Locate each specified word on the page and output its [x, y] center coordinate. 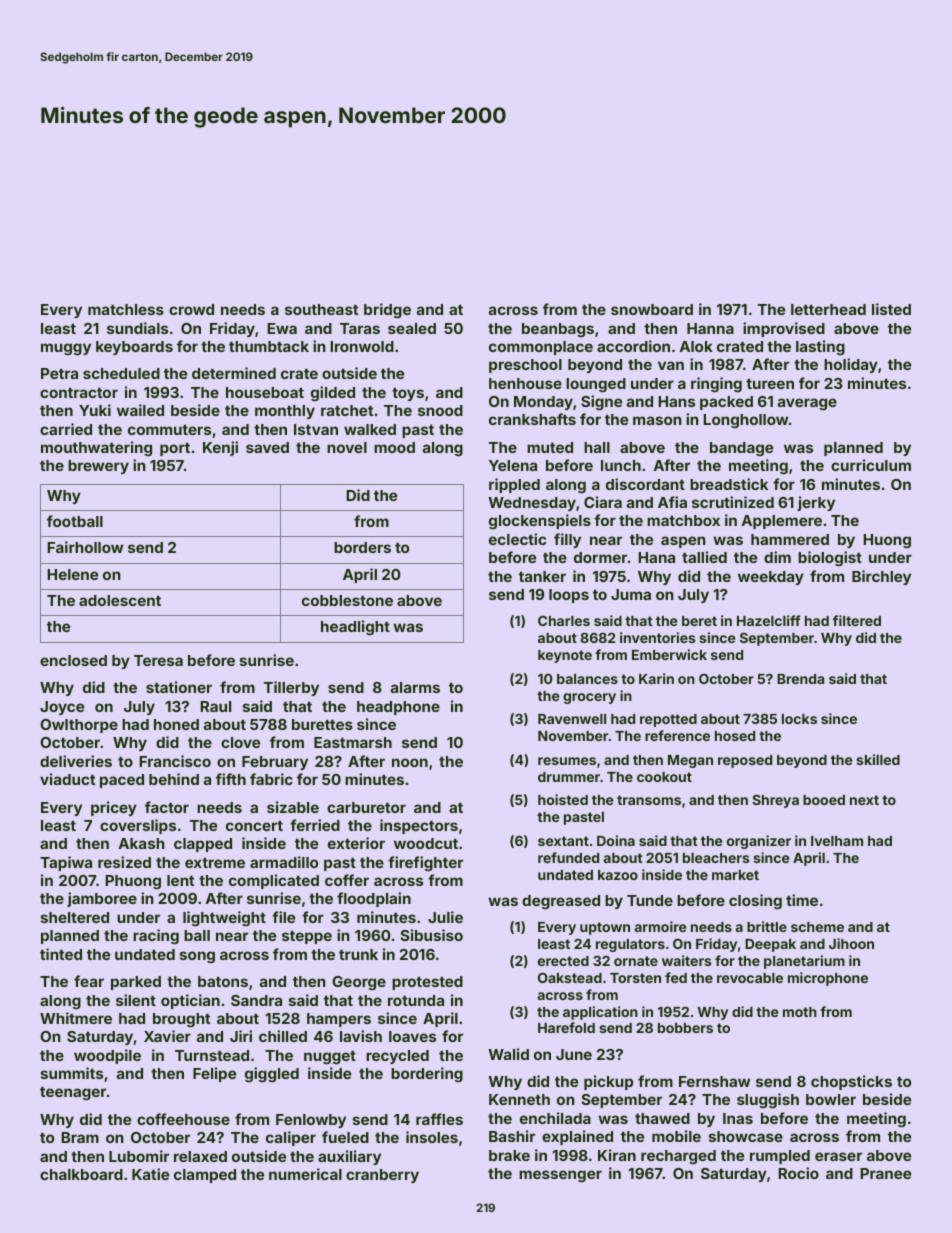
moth [800, 1012]
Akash [142, 843]
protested [427, 983]
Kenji [220, 448]
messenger [560, 1176]
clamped [205, 1176]
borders [362, 547]
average [807, 404]
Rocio [798, 1173]
